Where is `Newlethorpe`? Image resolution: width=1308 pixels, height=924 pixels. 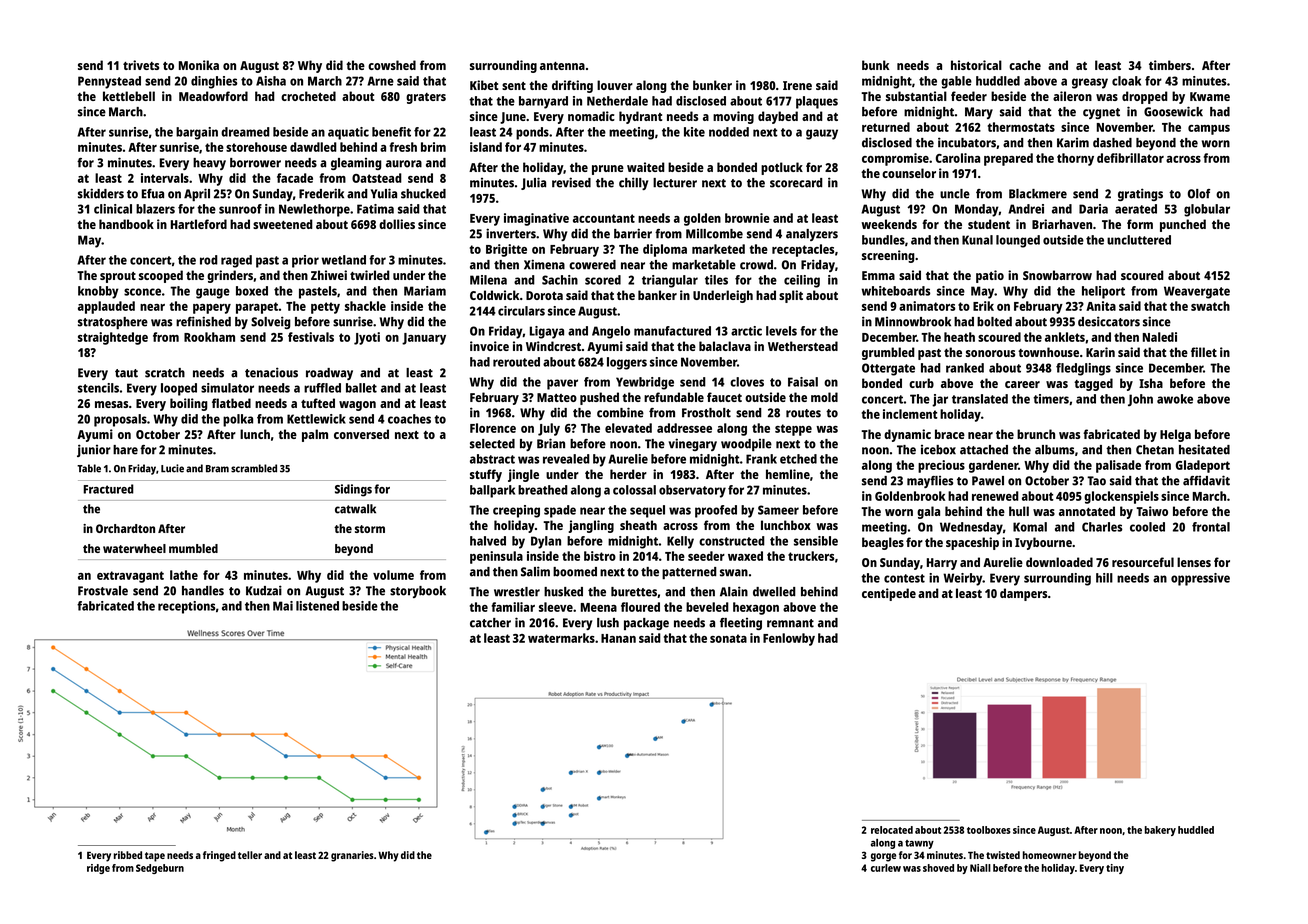
Newlethorpe is located at coordinates (314, 210).
